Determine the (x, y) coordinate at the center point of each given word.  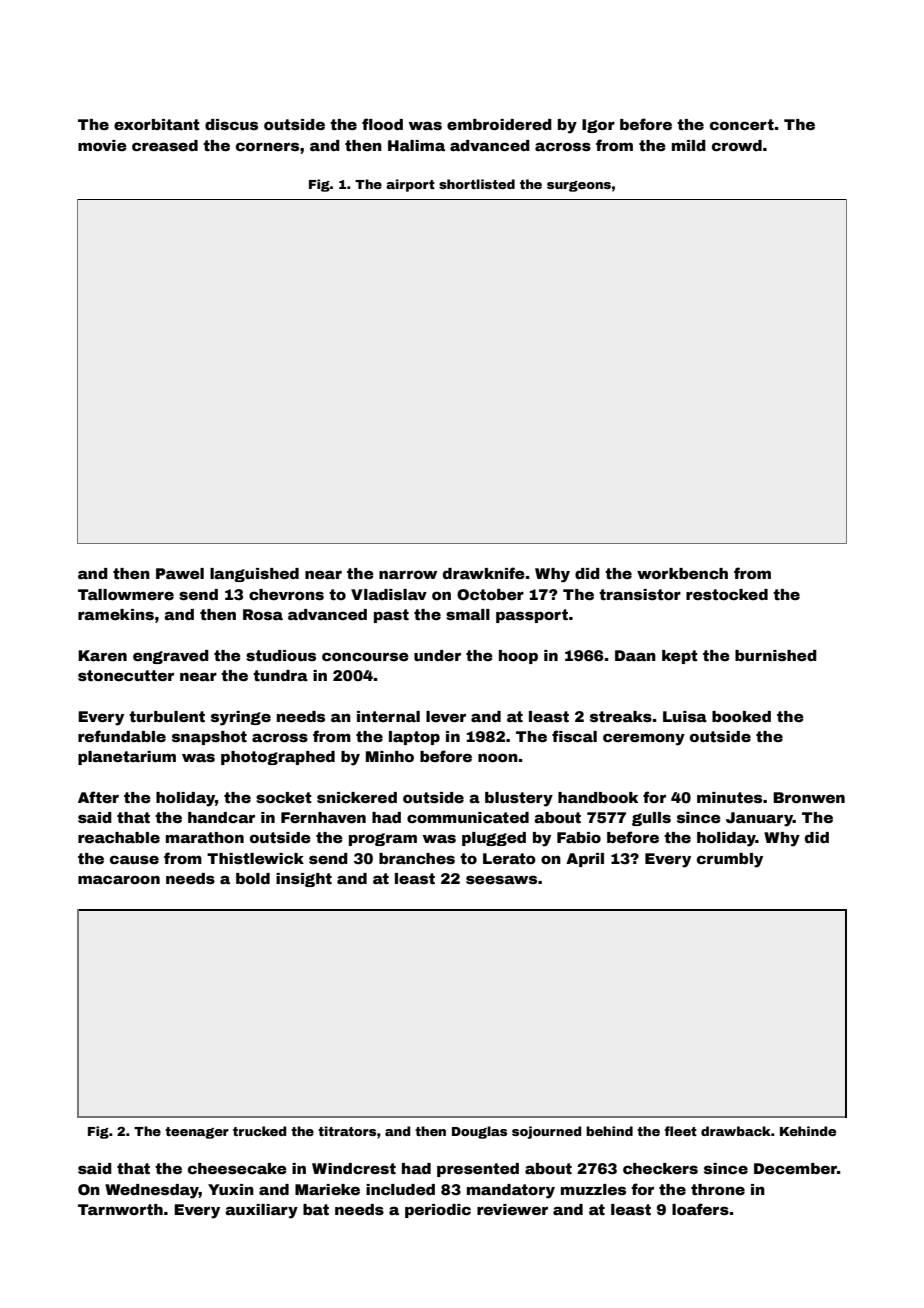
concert (742, 124)
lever (446, 716)
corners (267, 146)
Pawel (180, 573)
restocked (727, 594)
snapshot (209, 738)
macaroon (119, 879)
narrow (408, 574)
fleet (680, 1131)
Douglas (479, 1132)
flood (382, 124)
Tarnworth (120, 1209)
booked (741, 716)
